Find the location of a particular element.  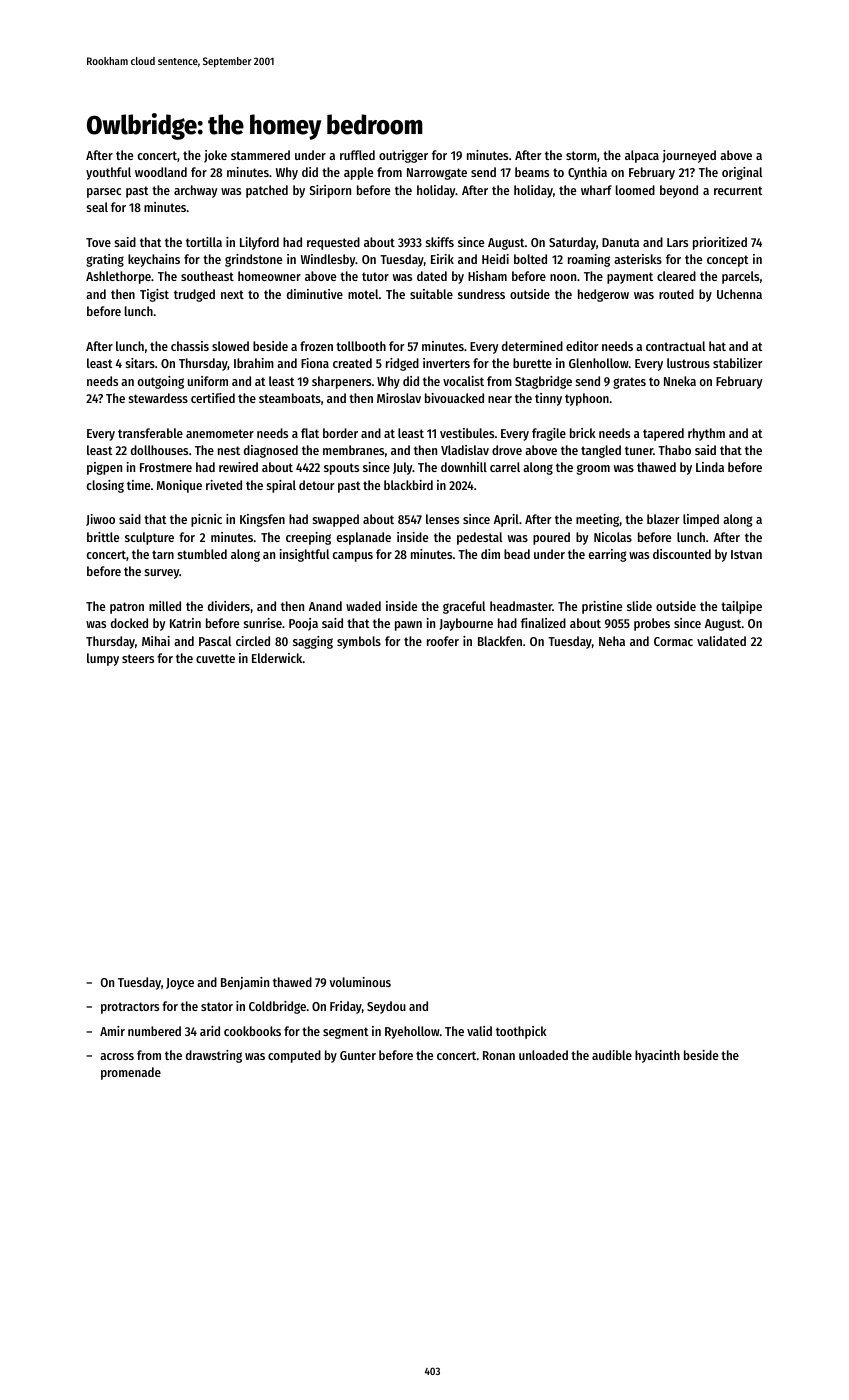

Linda is located at coordinates (710, 467).
